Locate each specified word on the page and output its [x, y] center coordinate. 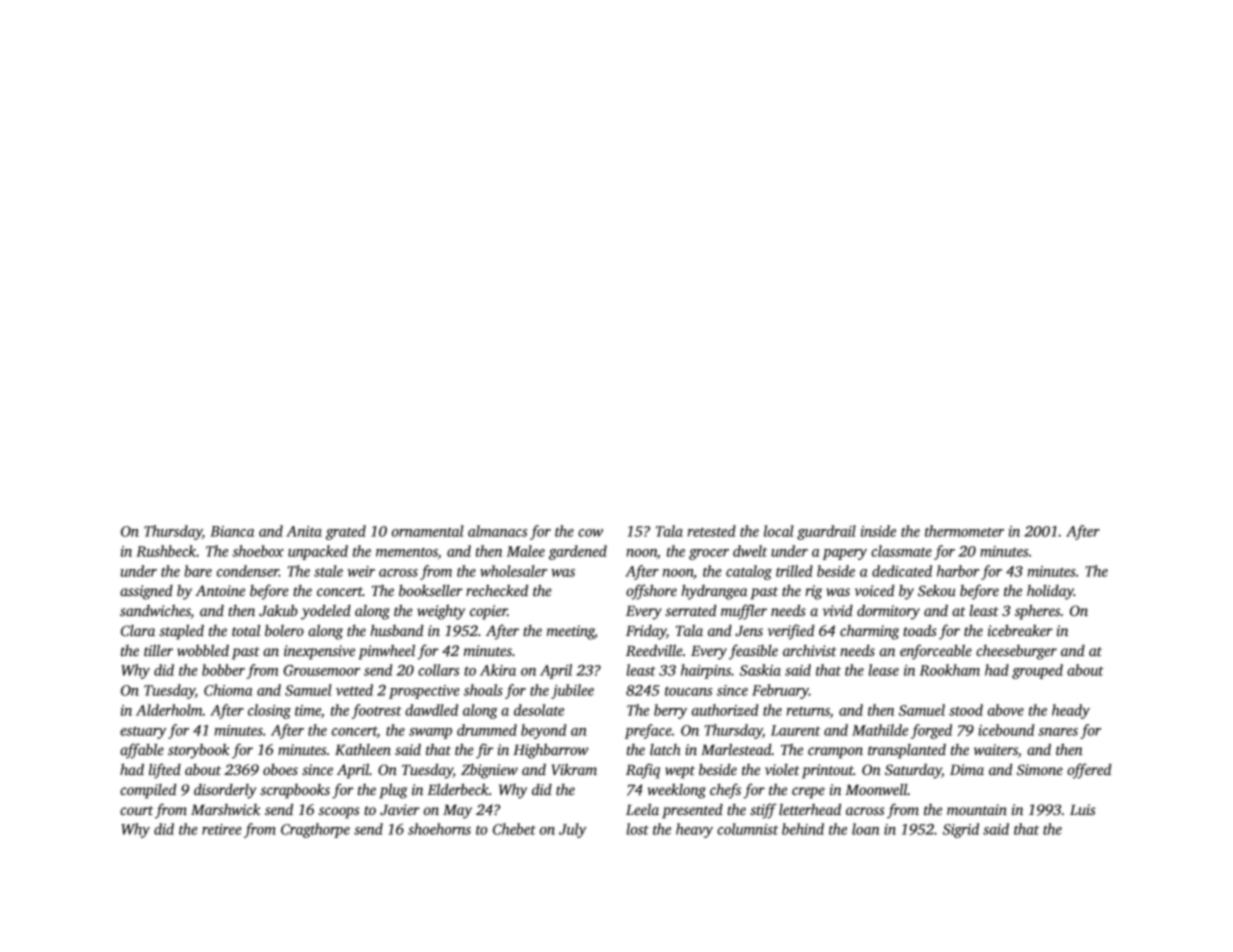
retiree [222, 829]
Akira [498, 670]
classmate [901, 551]
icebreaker [1020, 630]
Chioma [228, 690]
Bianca [232, 531]
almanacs [497, 531]
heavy [694, 830]
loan [865, 829]
